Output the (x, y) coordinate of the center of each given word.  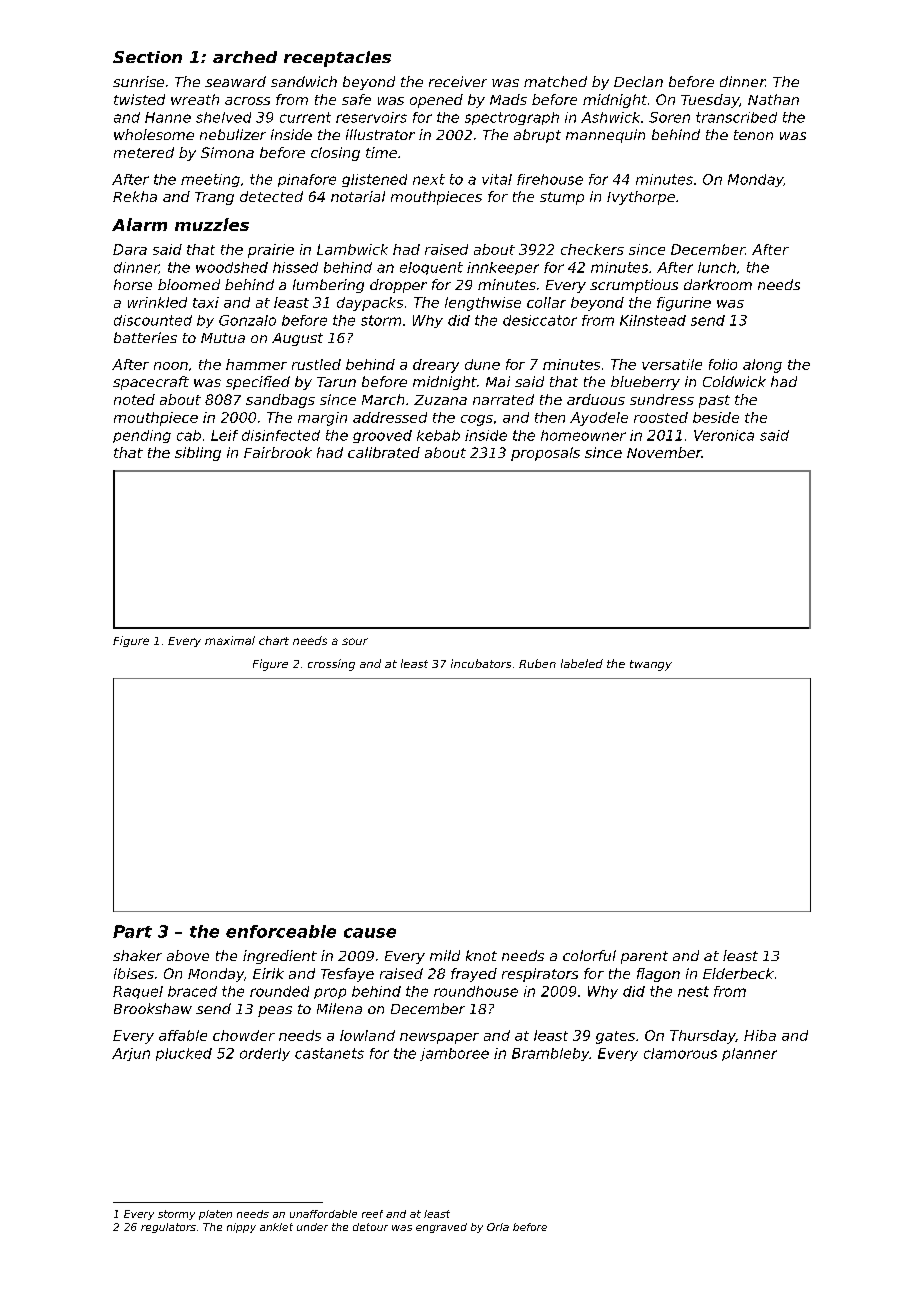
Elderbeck (738, 973)
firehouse (550, 179)
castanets (329, 1053)
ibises (134, 973)
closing (335, 154)
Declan (638, 81)
